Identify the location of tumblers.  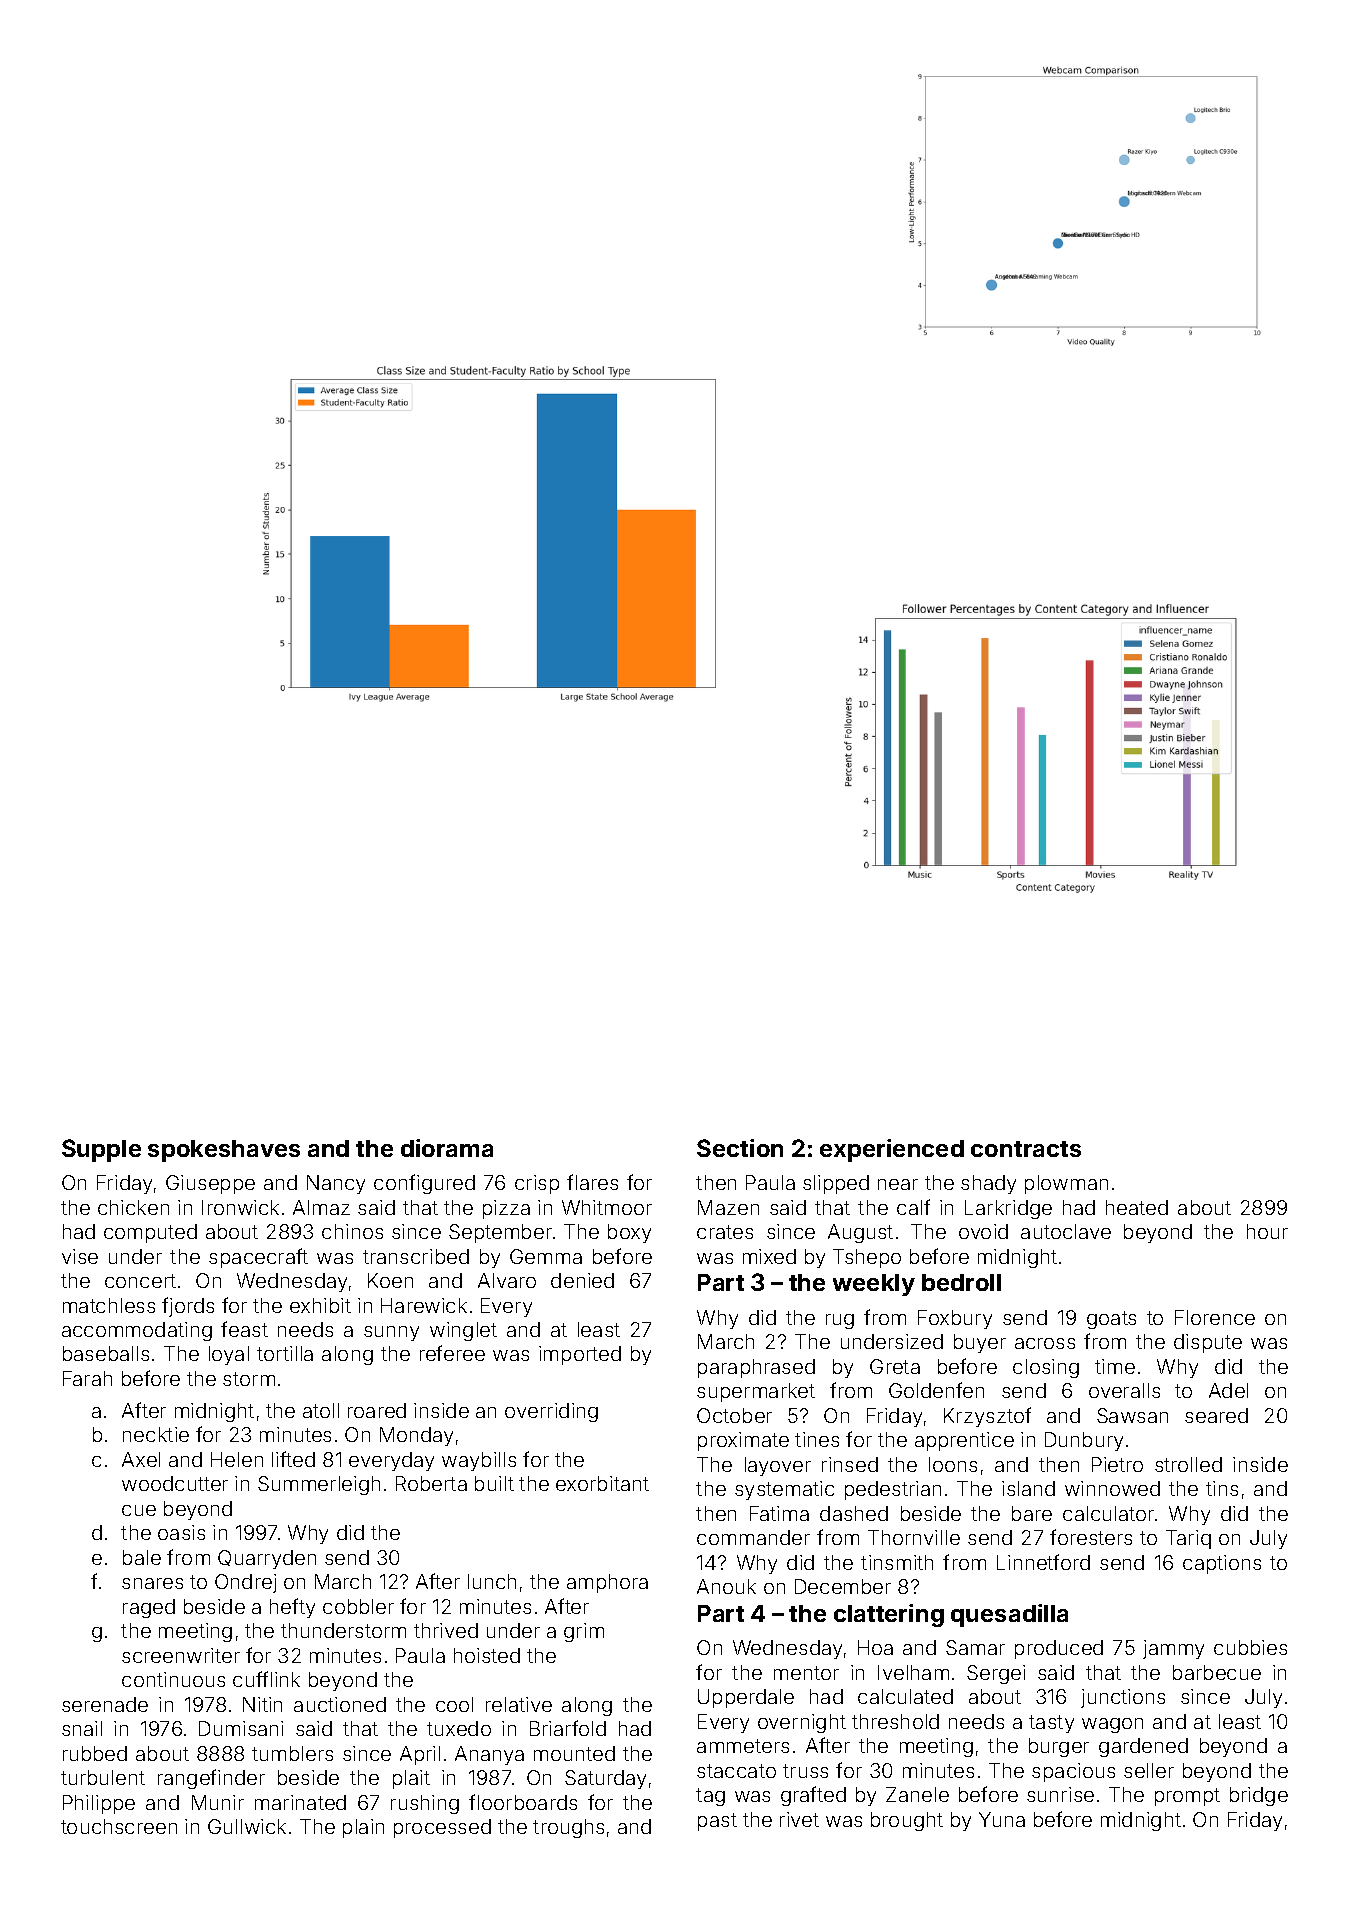
(292, 1753).
